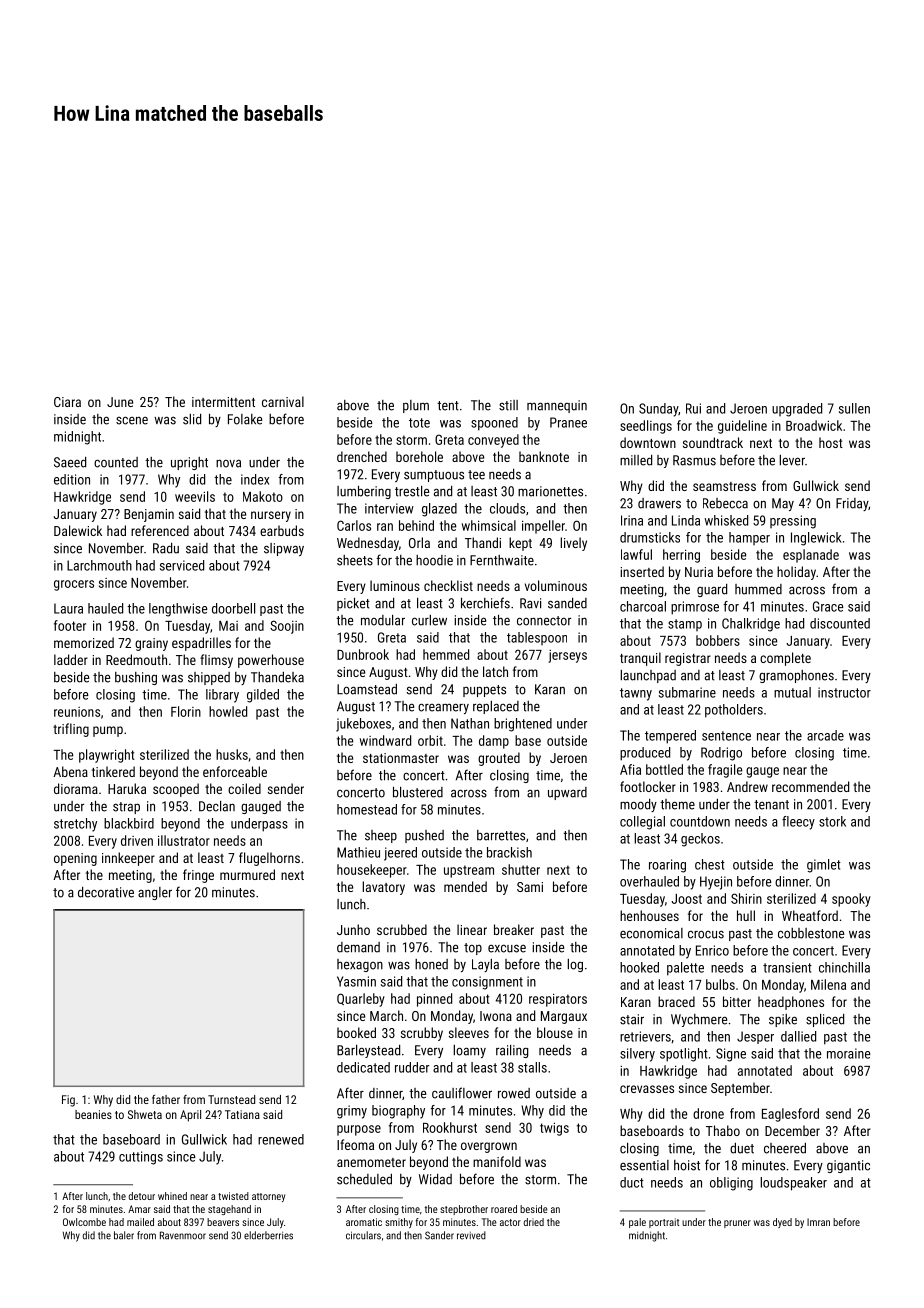 This page has width=924, height=1308. What do you see at coordinates (84, 1222) in the page?
I see `Owlcombe` at bounding box center [84, 1222].
